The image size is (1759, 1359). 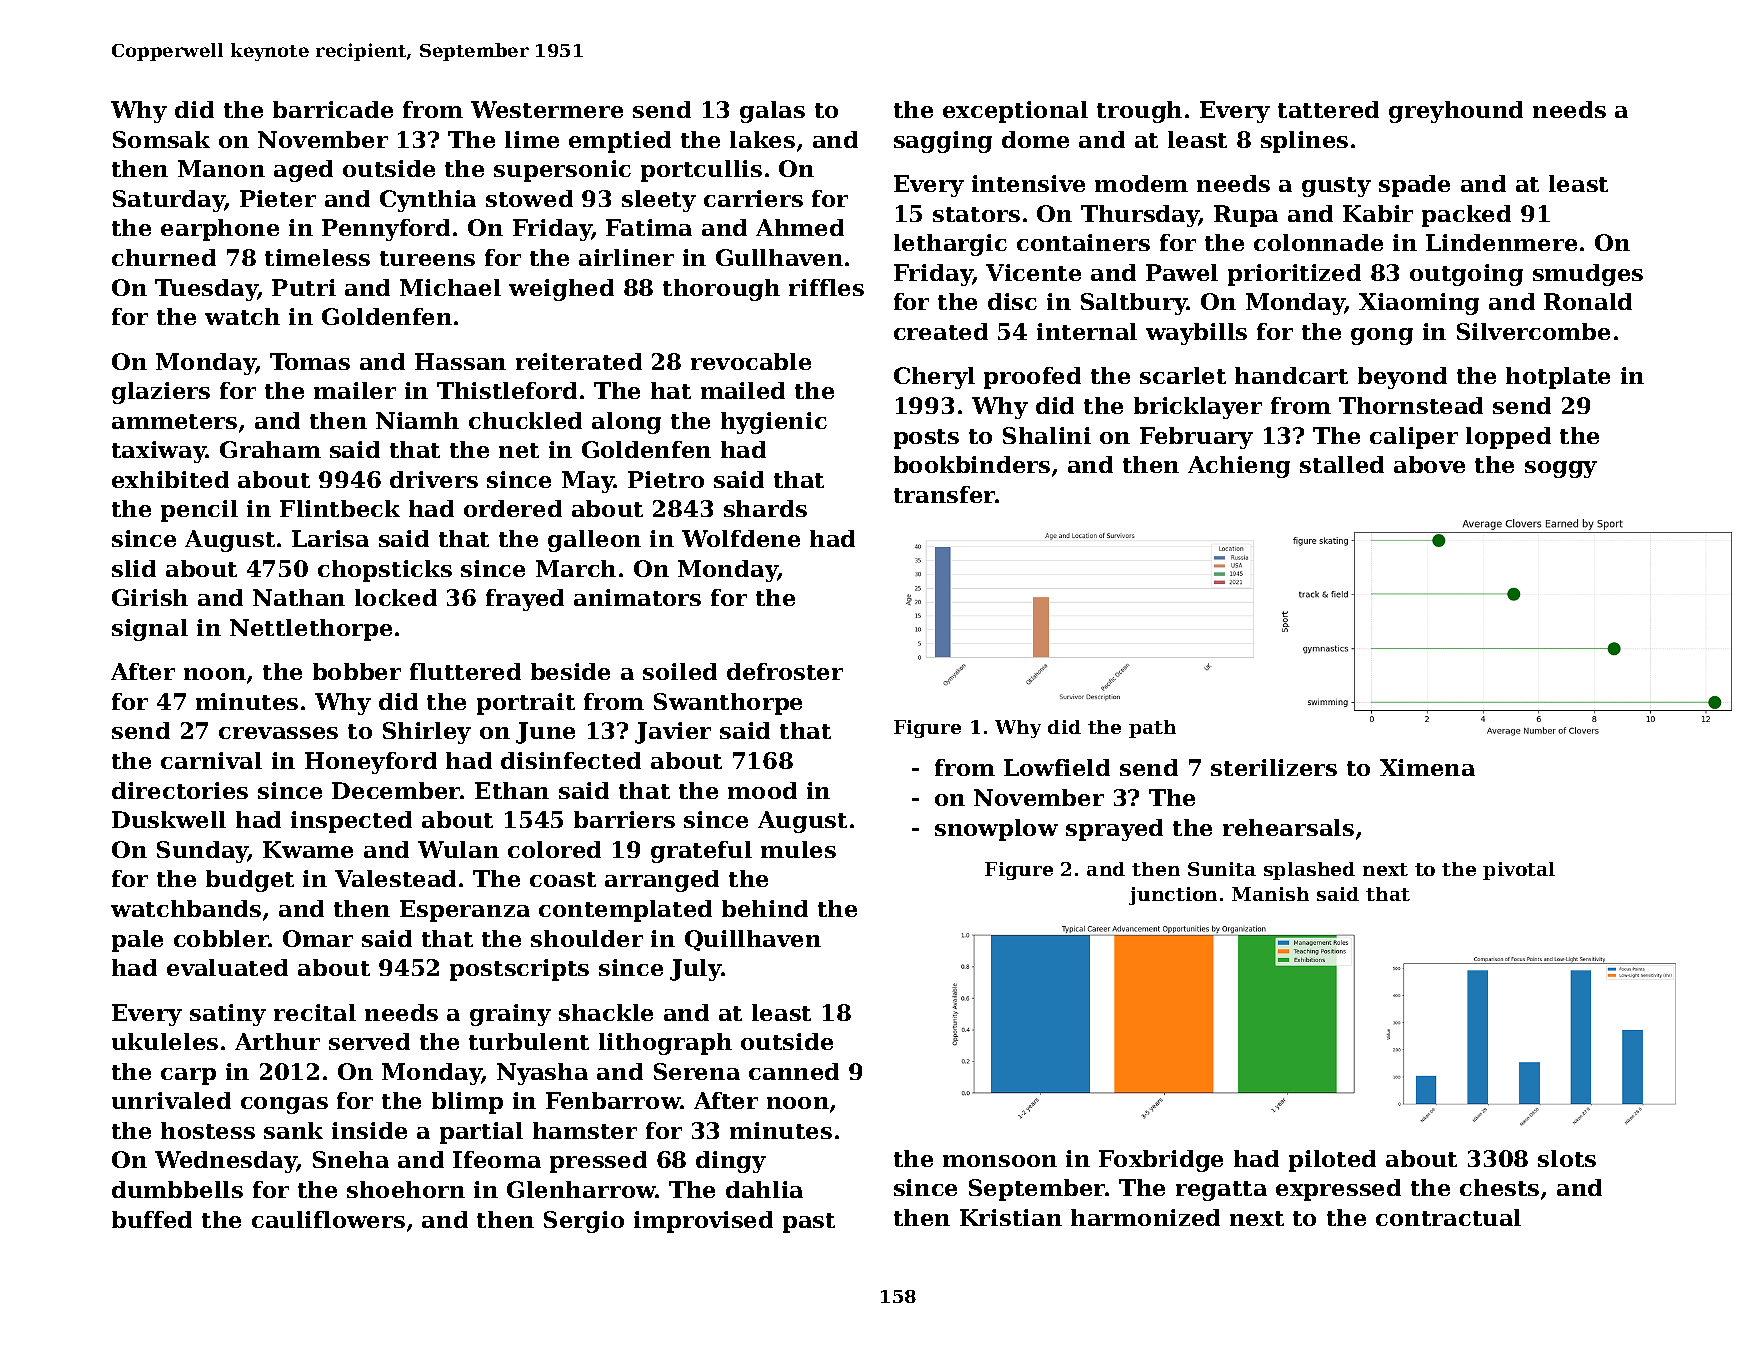 What do you see at coordinates (333, 109) in the screenshot?
I see `barricade` at bounding box center [333, 109].
